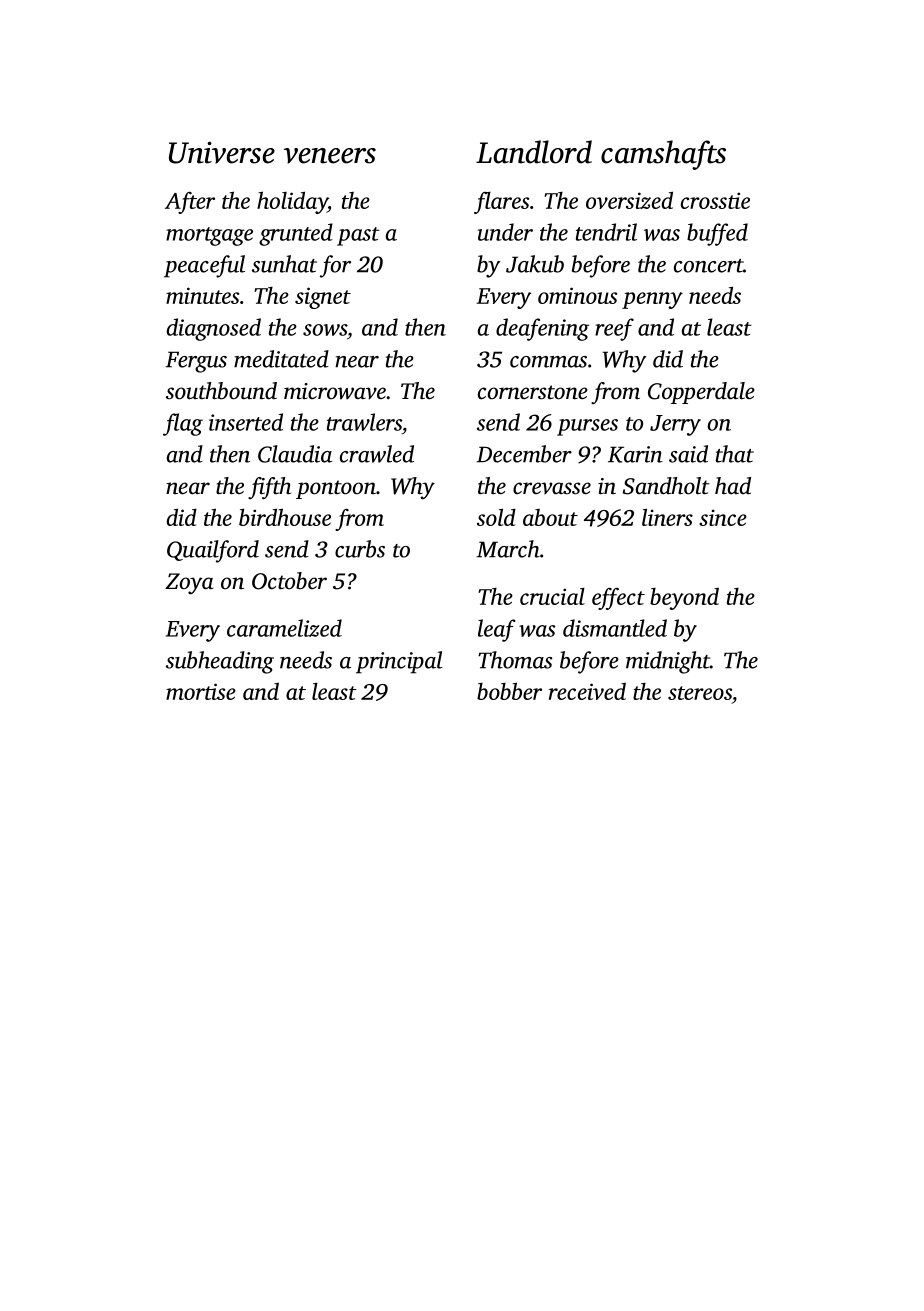 The image size is (924, 1311). What do you see at coordinates (534, 152) in the image?
I see `Landlord` at bounding box center [534, 152].
